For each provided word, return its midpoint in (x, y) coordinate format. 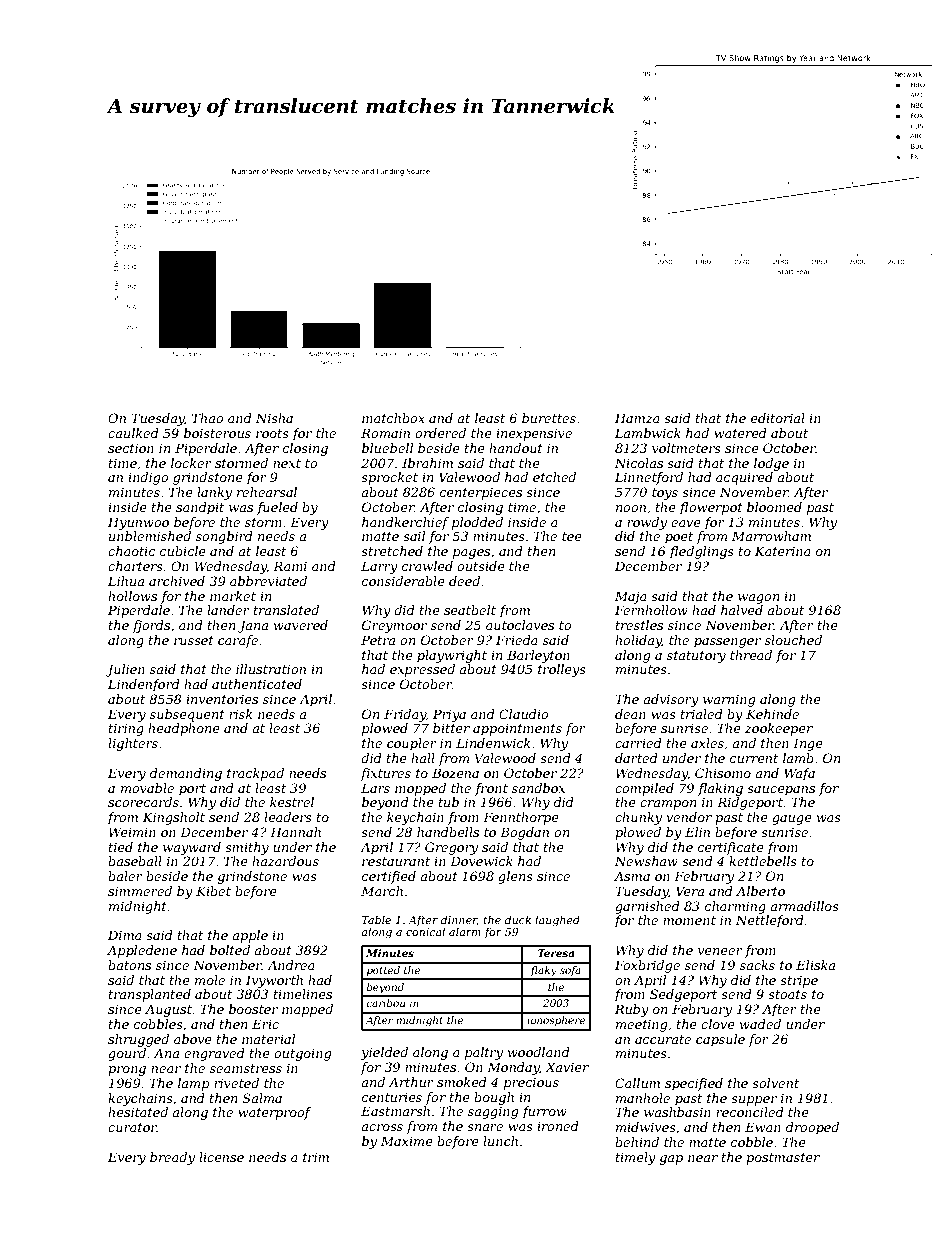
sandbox (538, 788)
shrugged (138, 1040)
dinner (459, 920)
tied (121, 847)
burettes (549, 418)
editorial (778, 418)
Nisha (274, 418)
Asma (632, 876)
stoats (787, 994)
